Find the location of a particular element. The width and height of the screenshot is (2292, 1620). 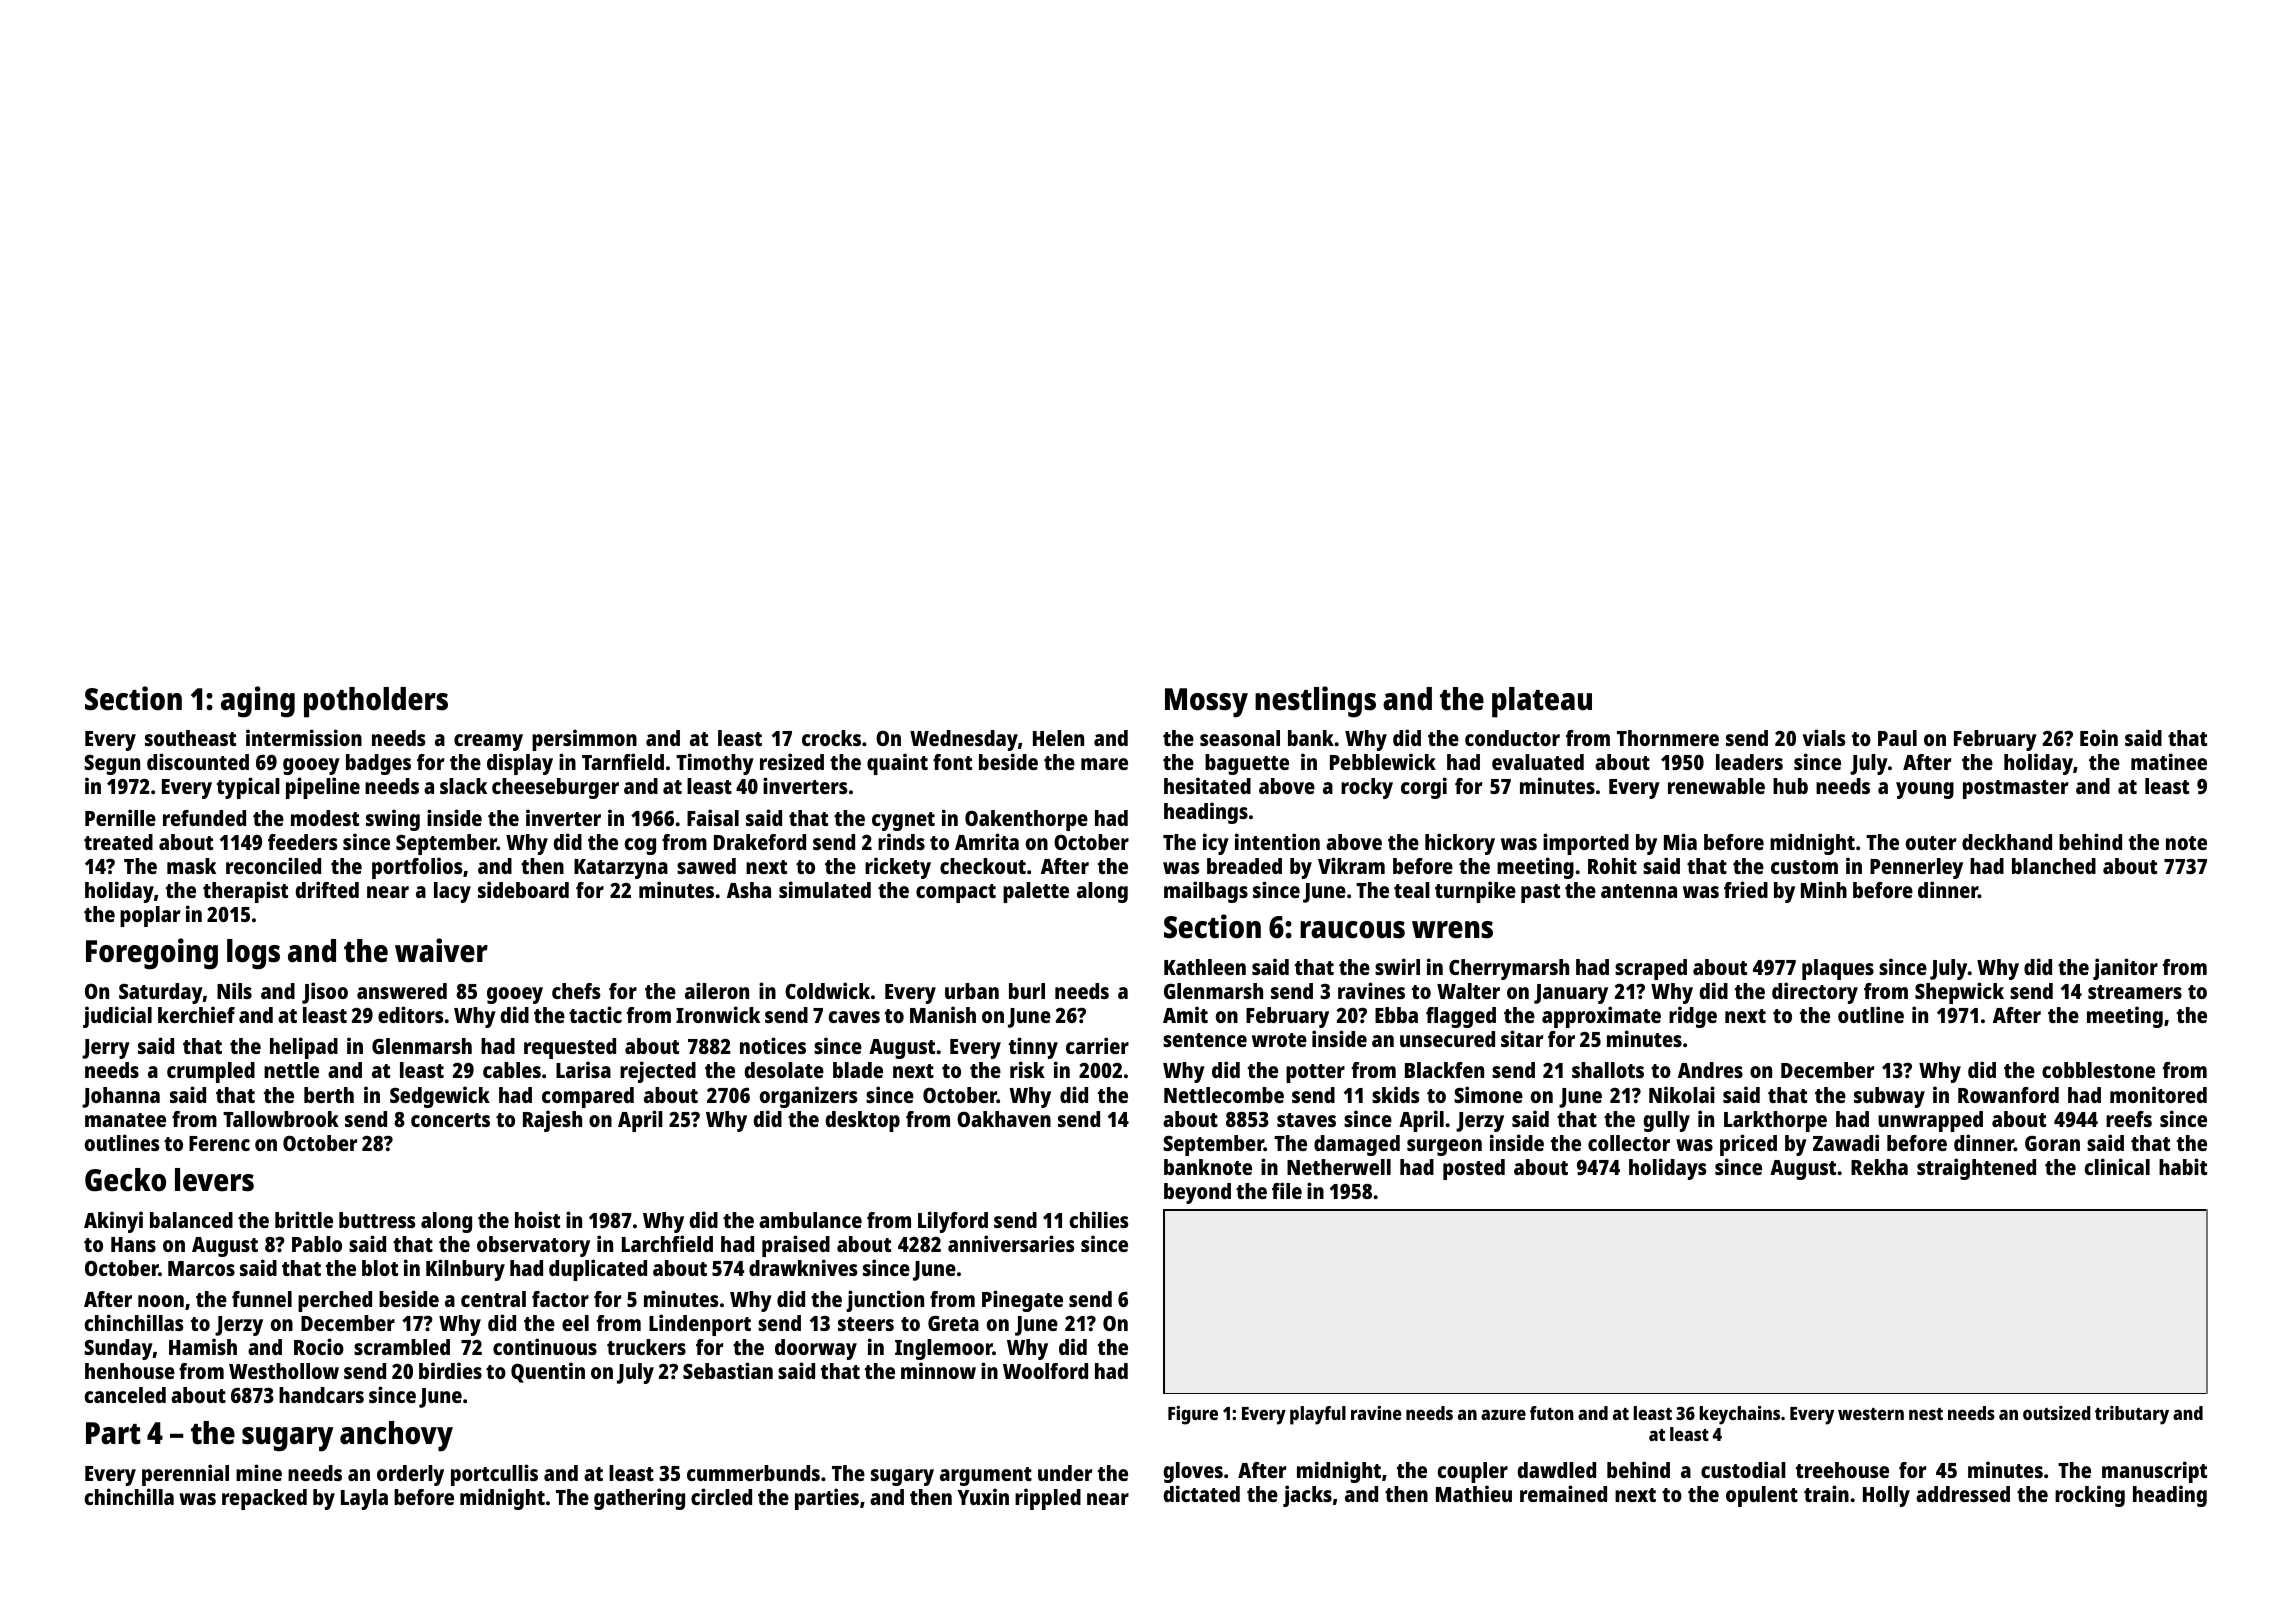

directory is located at coordinates (1815, 993).
